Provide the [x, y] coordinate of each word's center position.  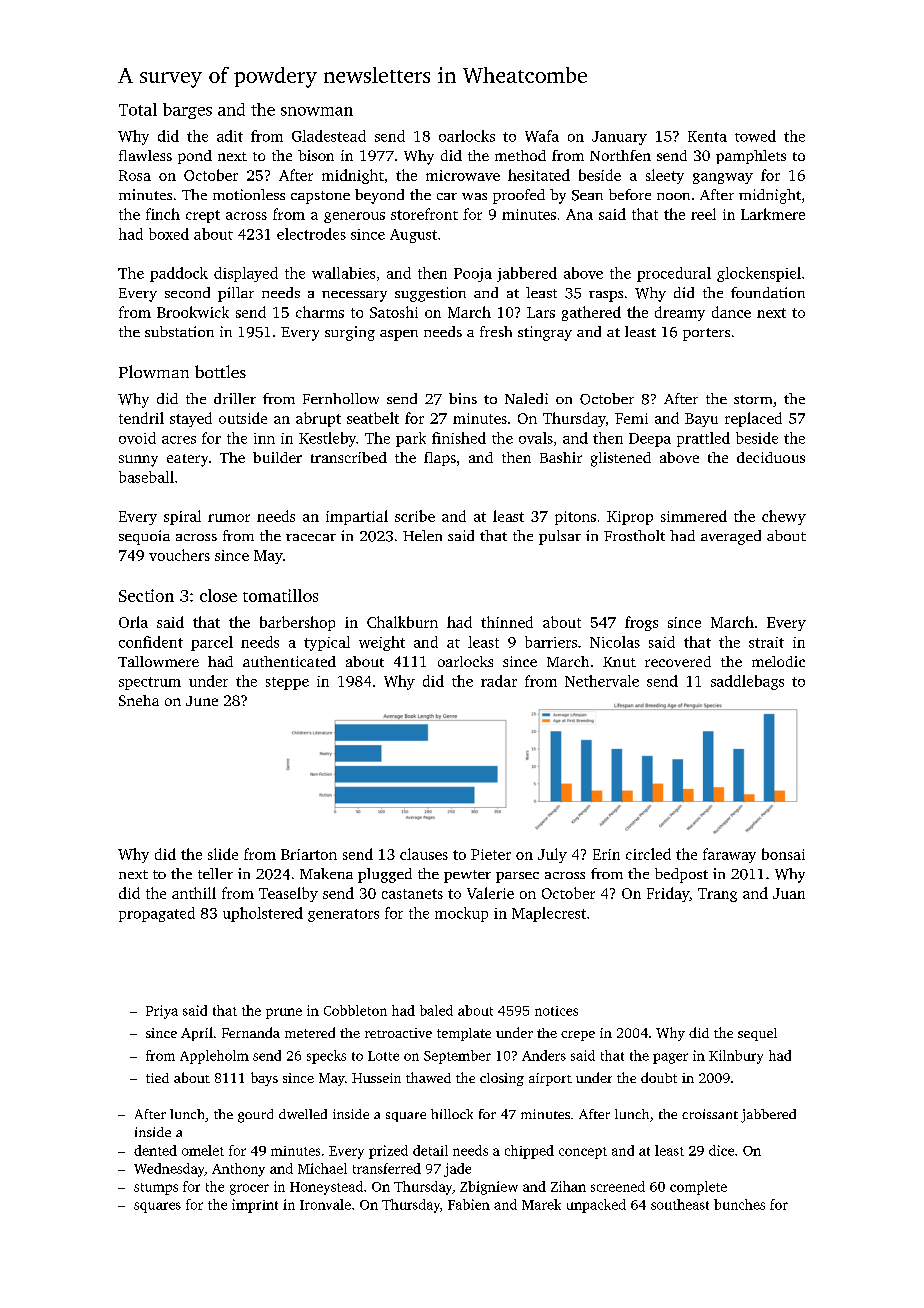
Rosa [135, 175]
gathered [591, 313]
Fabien [469, 1204]
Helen [422, 535]
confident [151, 642]
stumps [156, 1189]
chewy [784, 517]
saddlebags [747, 682]
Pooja [473, 275]
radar [499, 681]
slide [223, 854]
